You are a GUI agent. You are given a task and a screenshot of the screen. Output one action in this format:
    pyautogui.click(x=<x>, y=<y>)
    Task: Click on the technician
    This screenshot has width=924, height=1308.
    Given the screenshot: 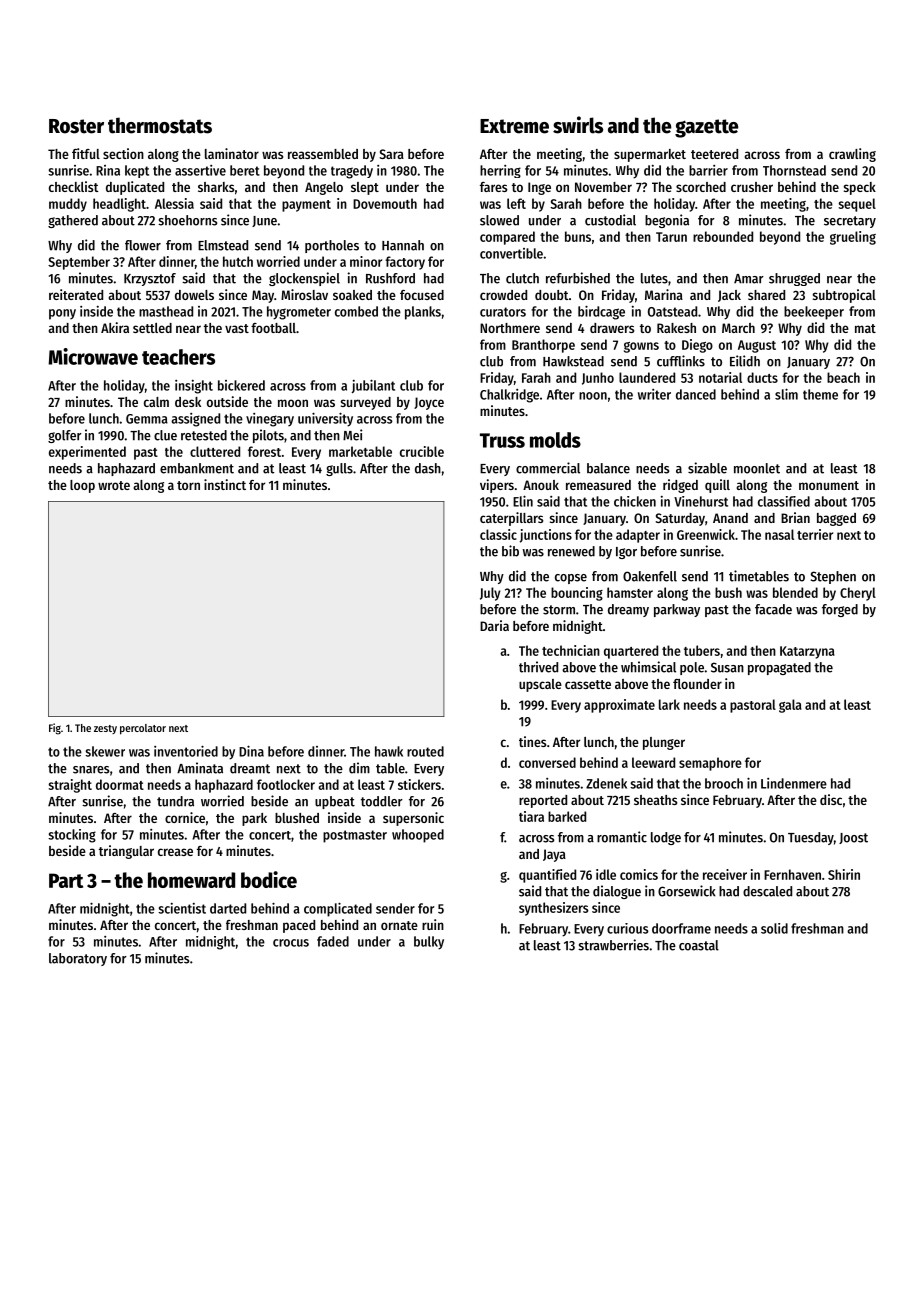 What is the action you would take?
    pyautogui.click(x=571, y=650)
